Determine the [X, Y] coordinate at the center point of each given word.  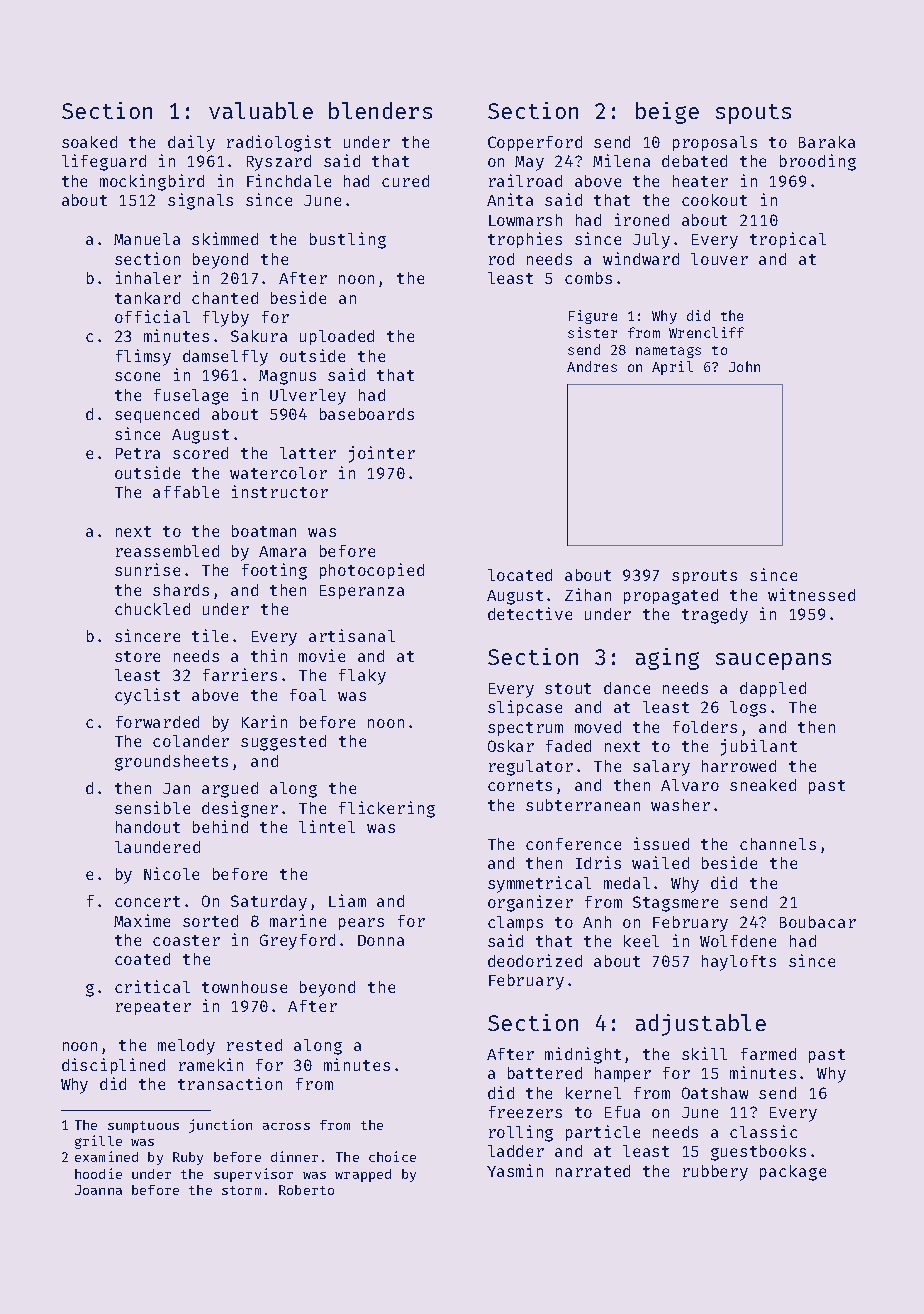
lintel [327, 826]
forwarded [157, 722]
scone [137, 376]
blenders [380, 110]
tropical [788, 240]
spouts [753, 114]
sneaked [763, 785]
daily [191, 143]
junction [220, 1126]
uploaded [337, 337]
